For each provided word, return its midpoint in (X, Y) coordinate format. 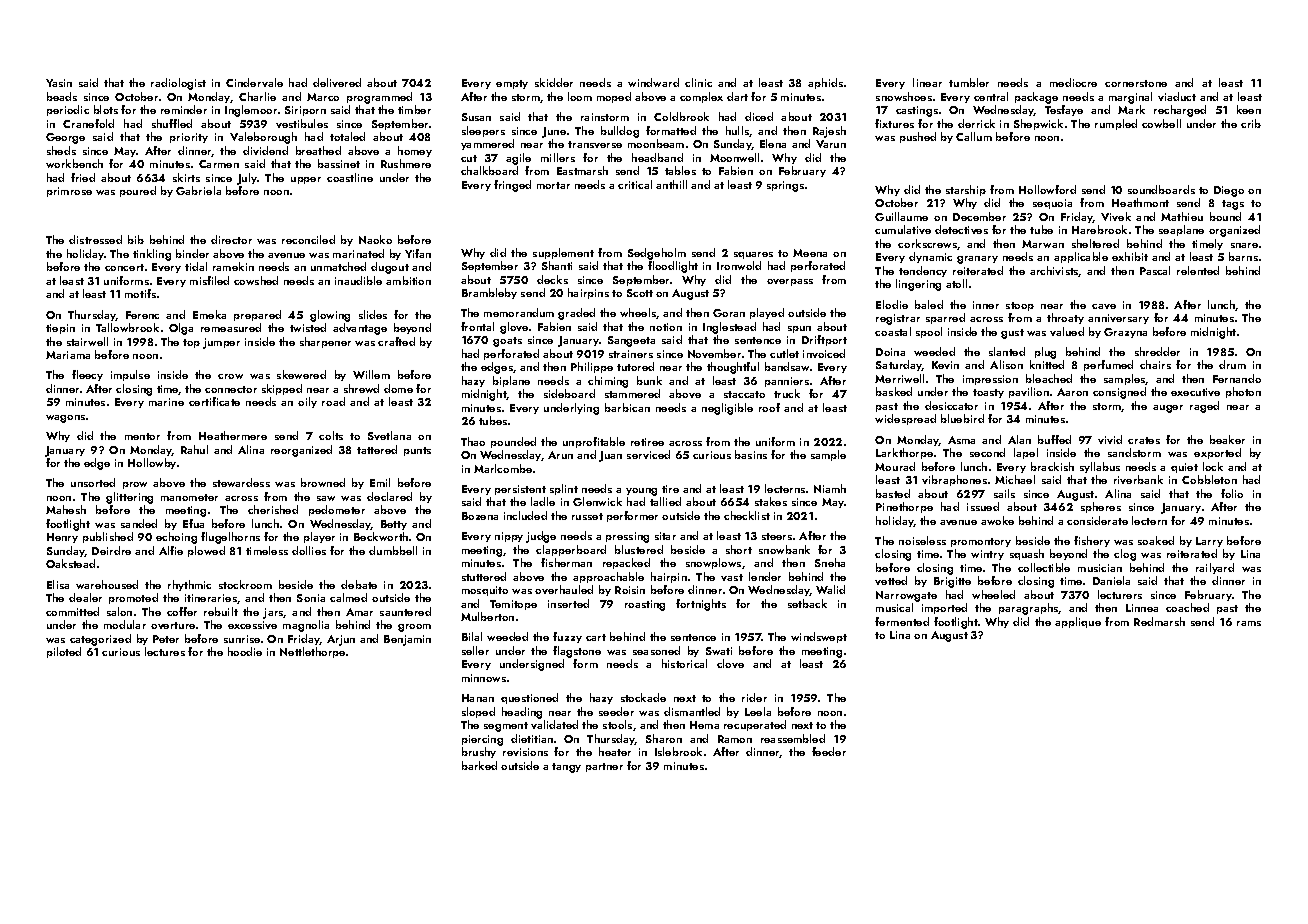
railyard (1215, 568)
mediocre (1073, 82)
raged (1204, 407)
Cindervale (254, 82)
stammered (632, 393)
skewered (301, 374)
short (739, 549)
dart (737, 96)
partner (604, 767)
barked (479, 765)
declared (389, 496)
